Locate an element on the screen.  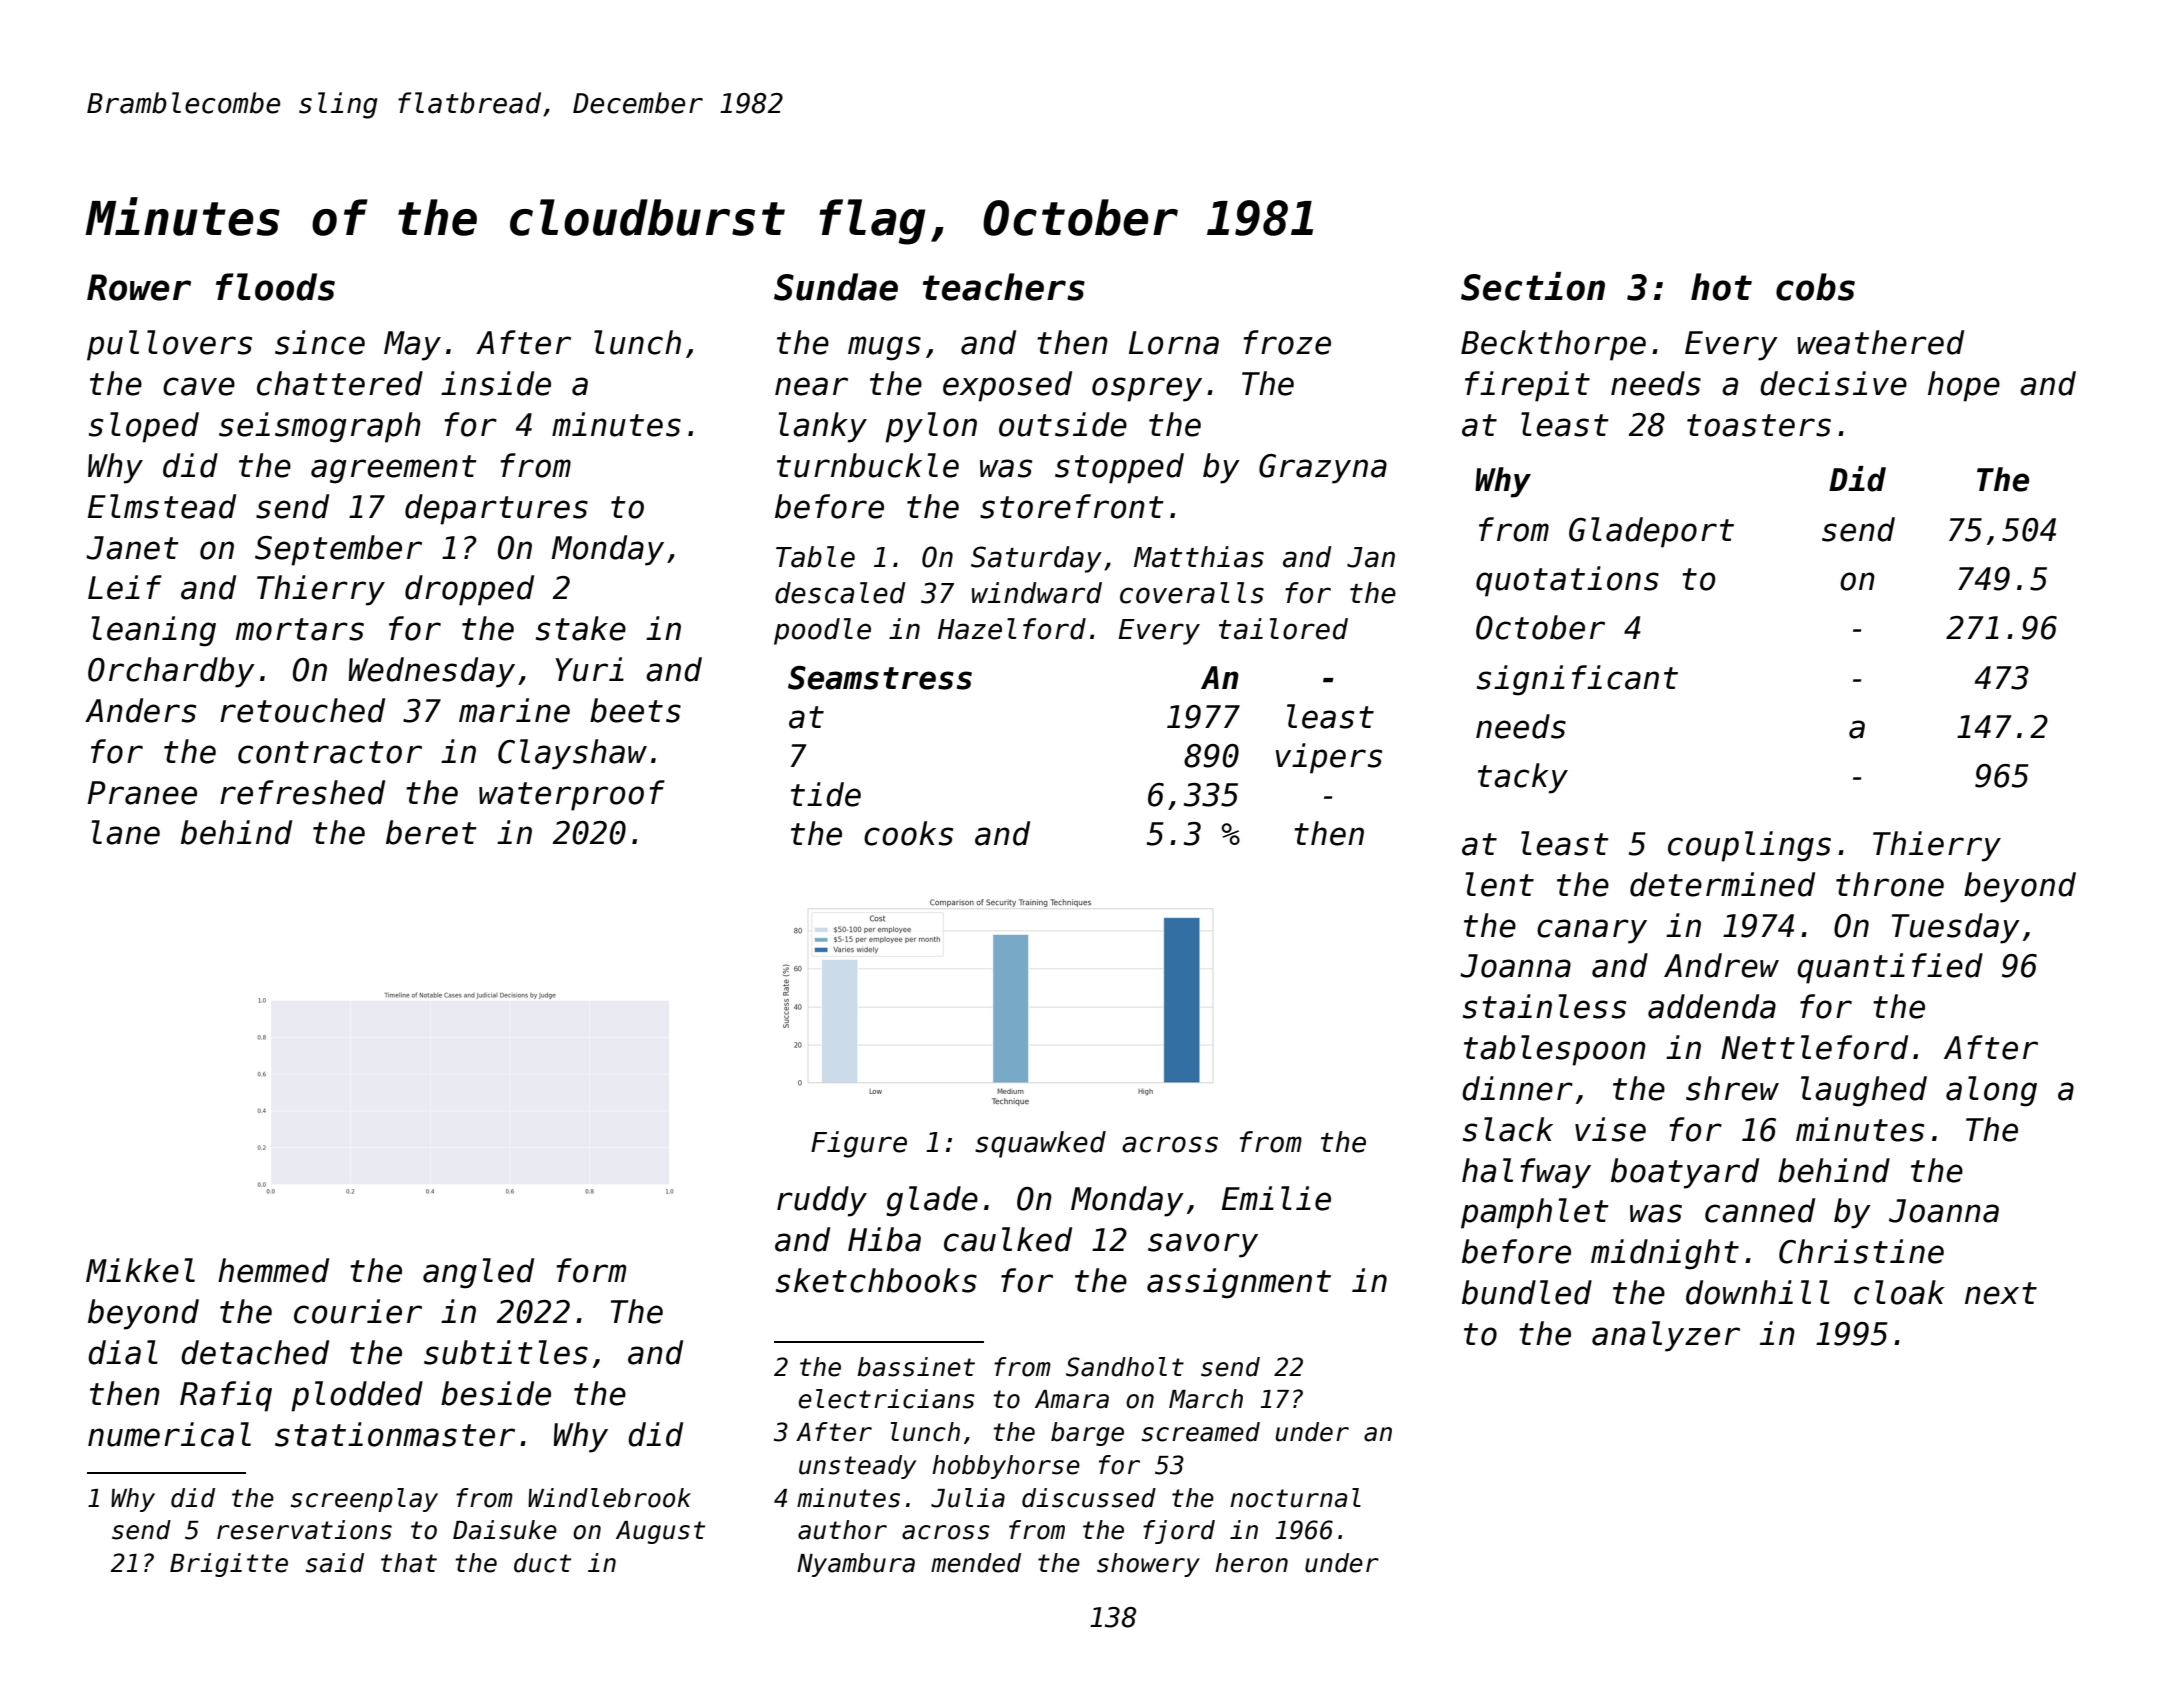
floods is located at coordinates (275, 287).
